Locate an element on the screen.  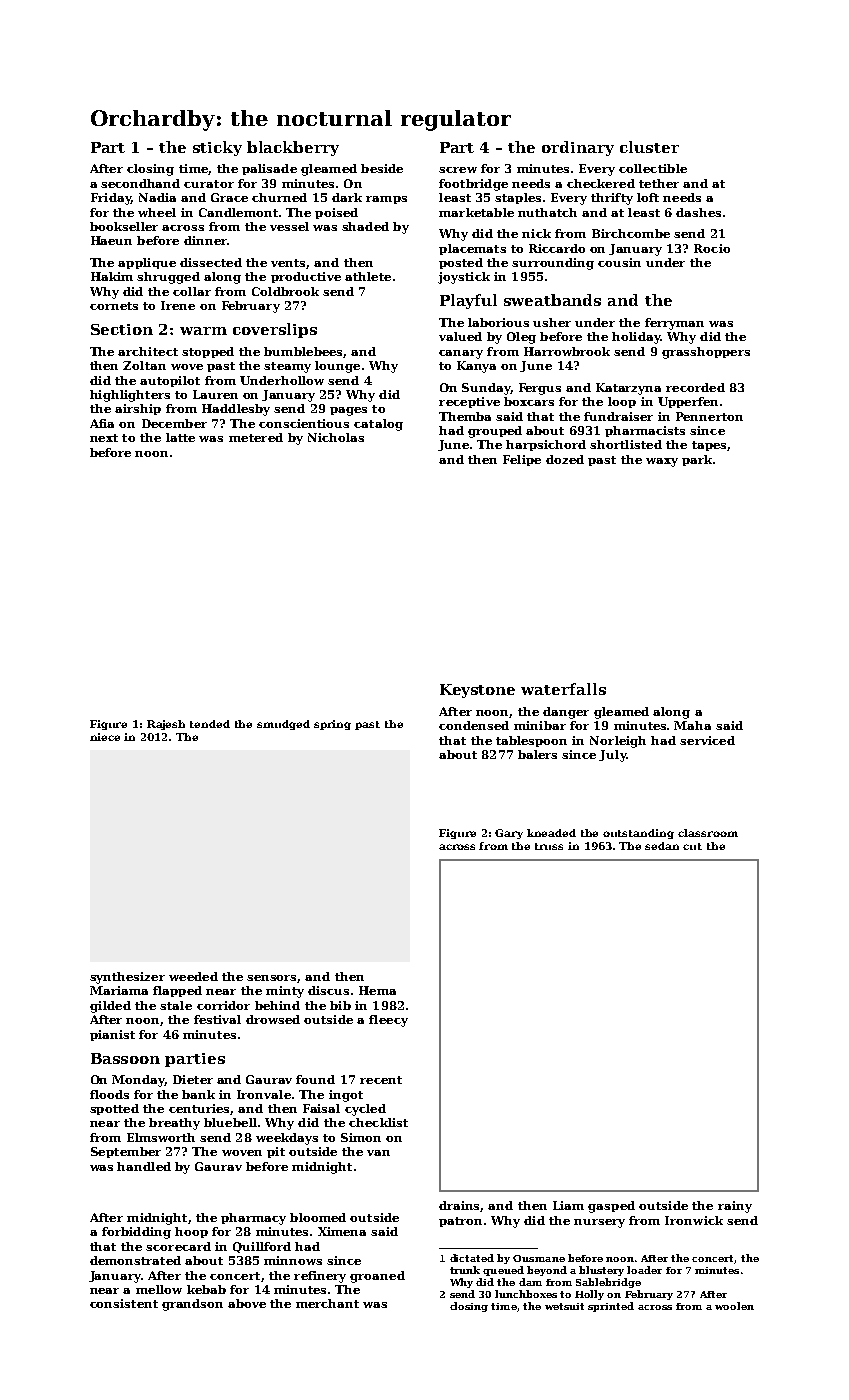
cluster is located at coordinates (649, 147).
